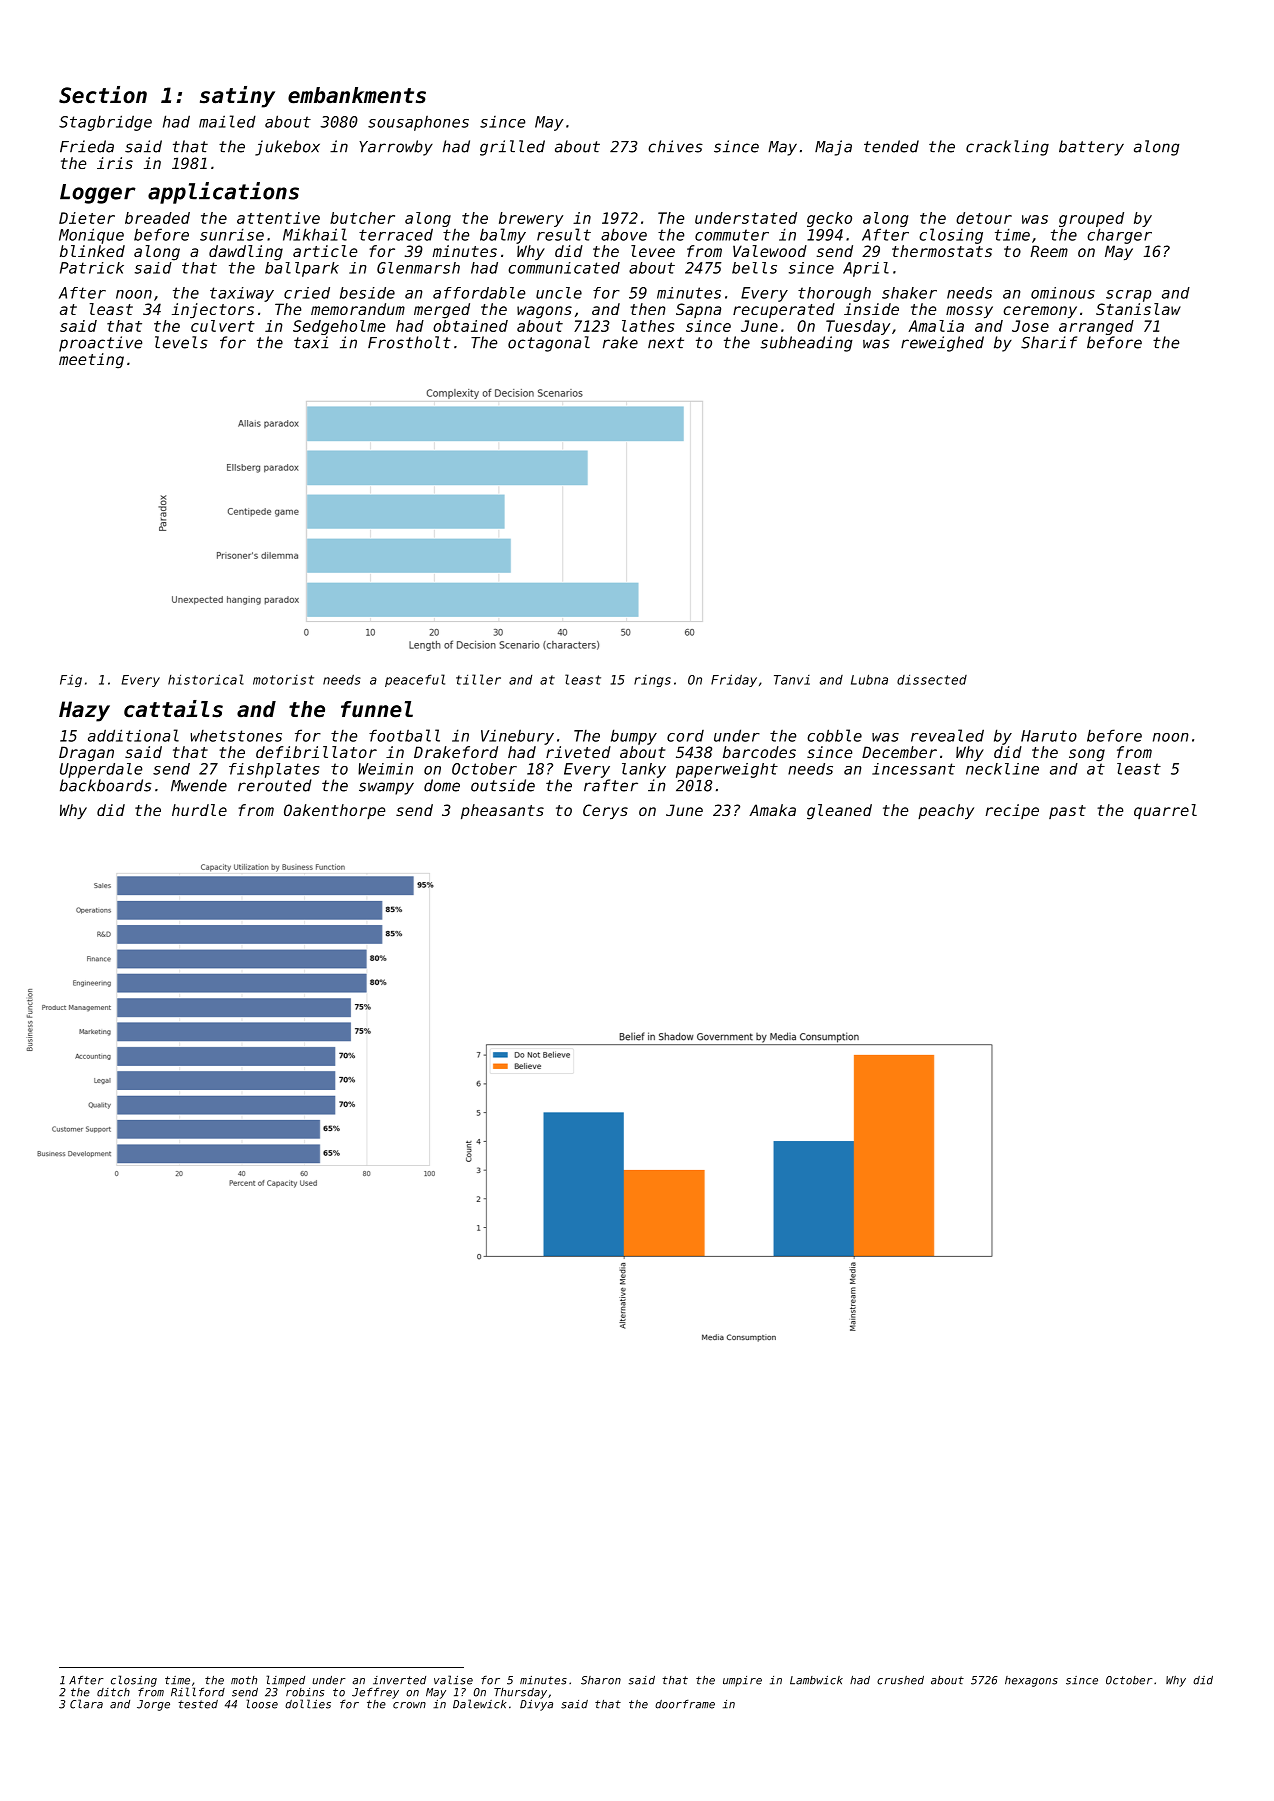  I want to click on Section, so click(103, 95).
